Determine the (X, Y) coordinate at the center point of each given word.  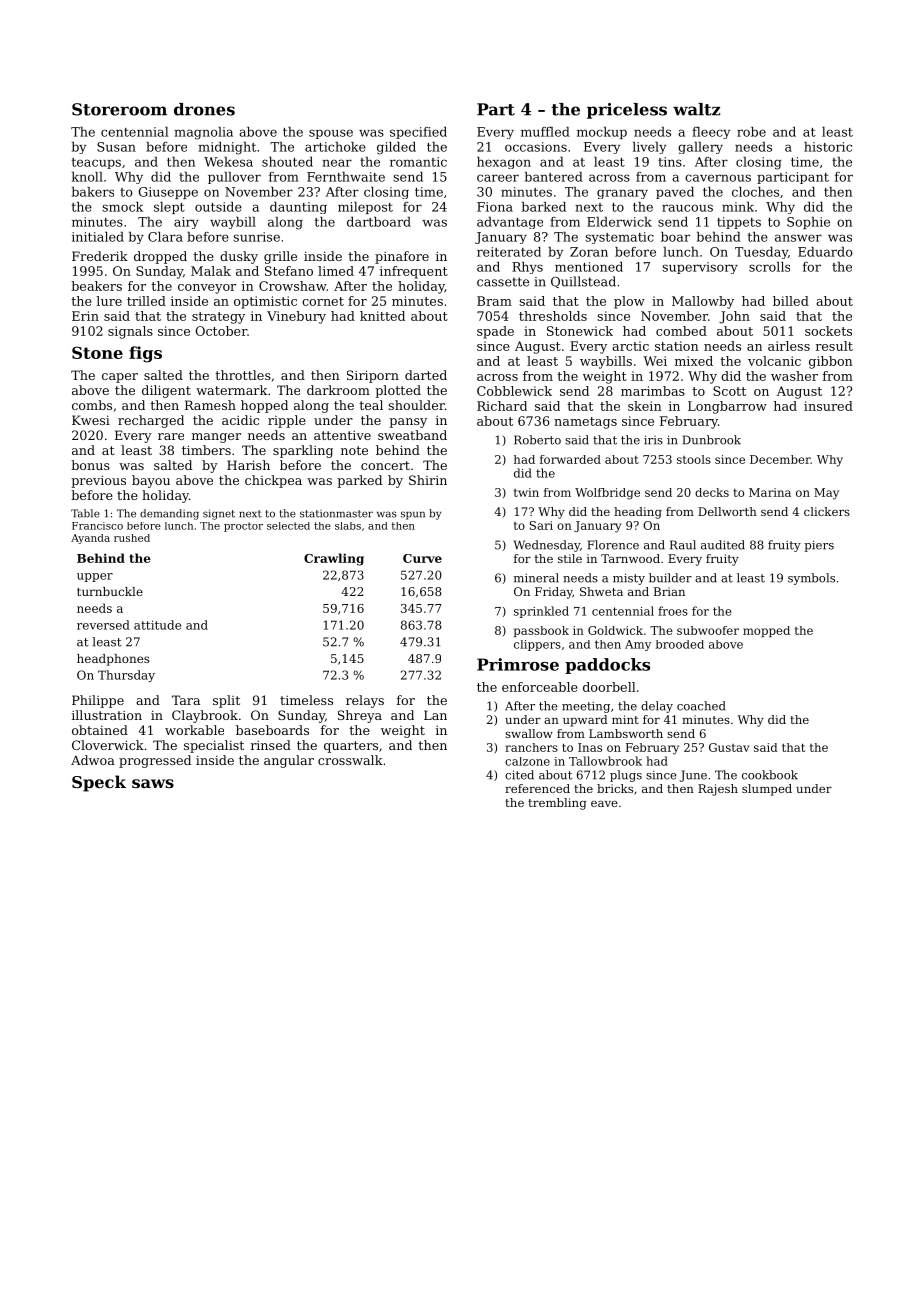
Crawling (334, 559)
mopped (766, 631)
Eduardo (825, 252)
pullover (234, 178)
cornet (323, 301)
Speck (99, 783)
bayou (151, 481)
